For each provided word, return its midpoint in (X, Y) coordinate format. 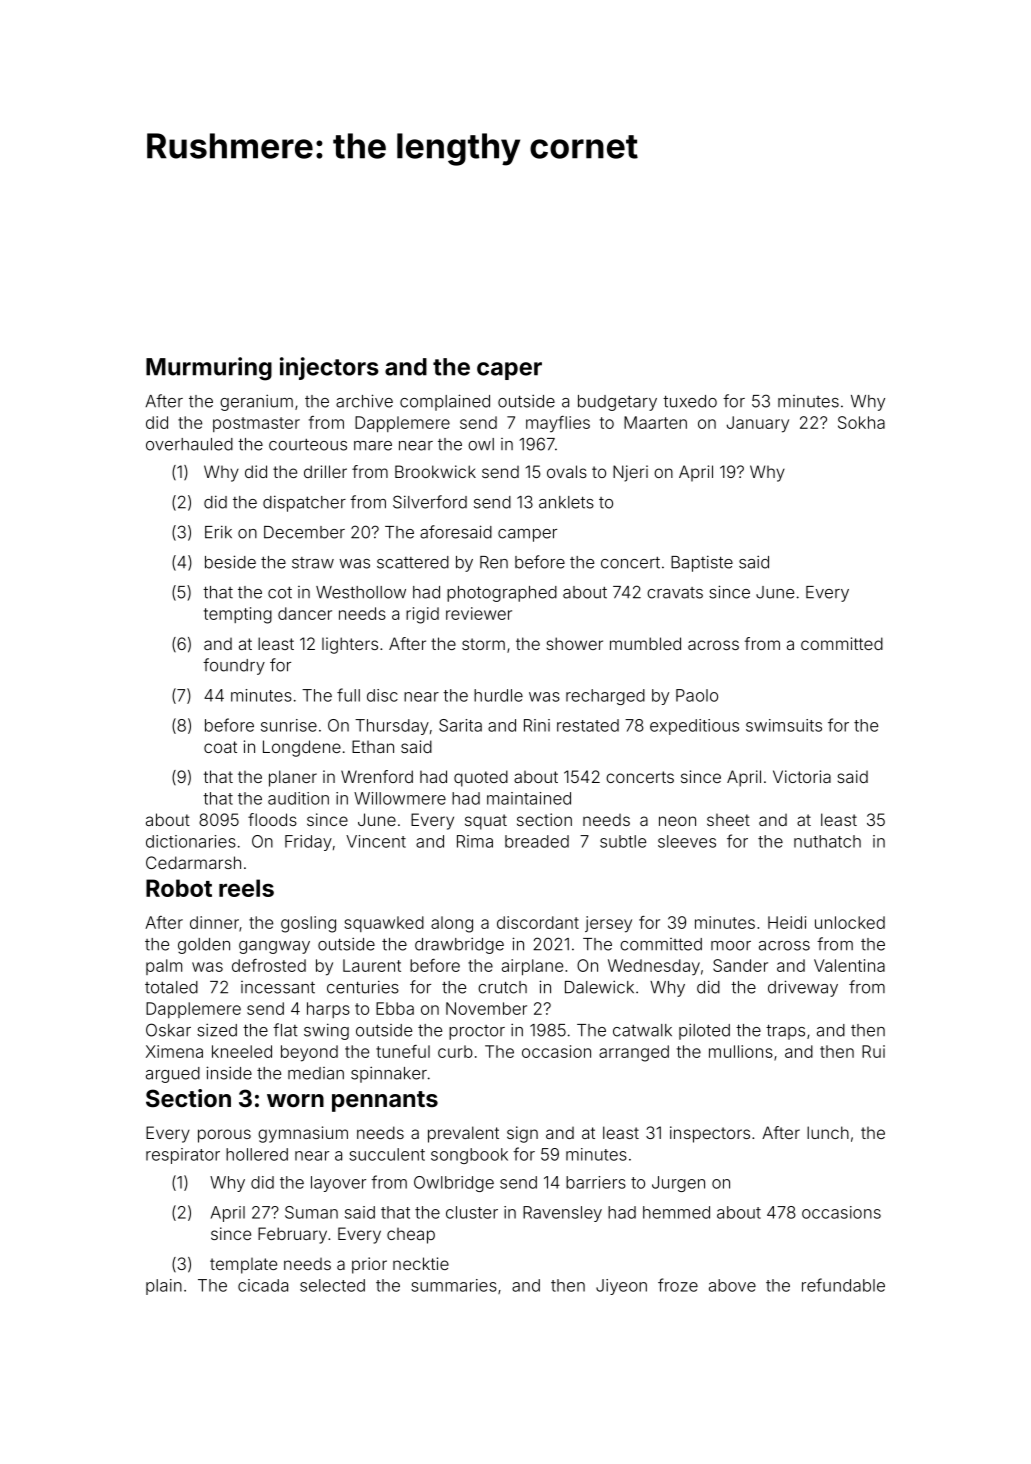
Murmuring (209, 369)
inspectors (710, 1134)
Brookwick (435, 471)
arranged (634, 1053)
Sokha (861, 422)
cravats (675, 593)
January (758, 424)
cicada (263, 1285)
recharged (605, 697)
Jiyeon (621, 1287)
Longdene (302, 748)
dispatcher (304, 503)
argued (173, 1075)
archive (364, 401)
